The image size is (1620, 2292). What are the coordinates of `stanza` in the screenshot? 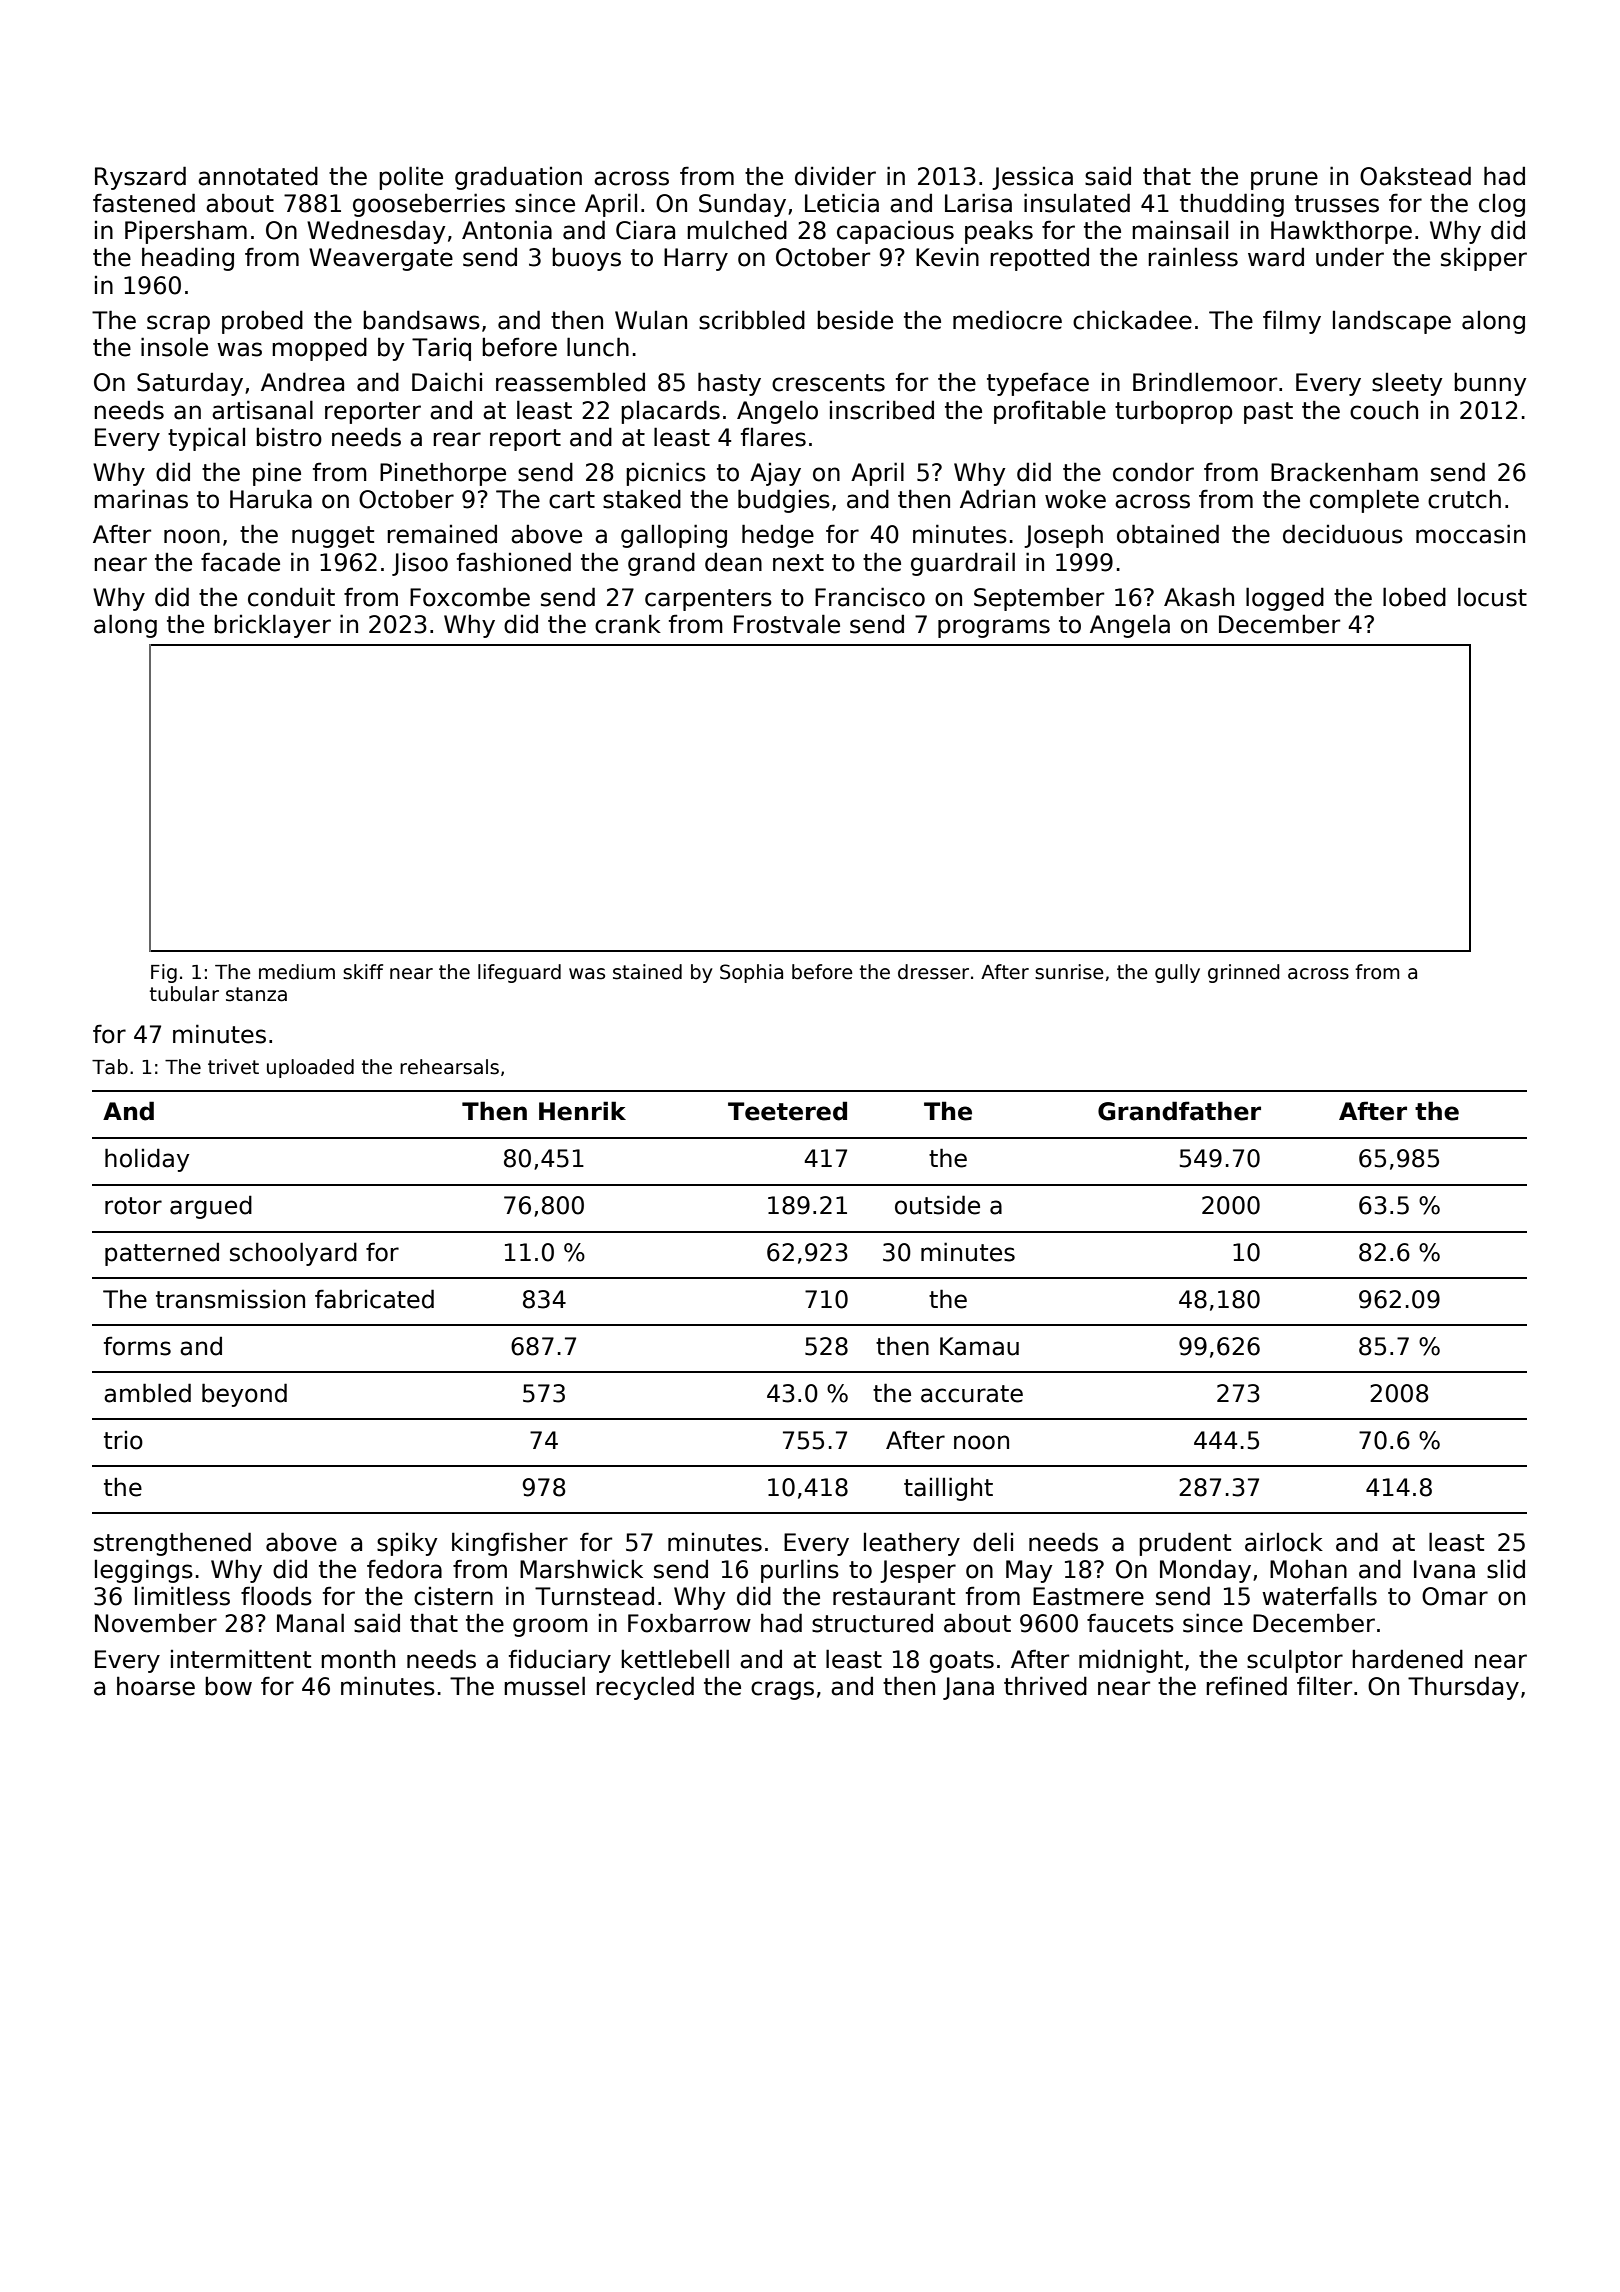 It's located at (256, 994).
